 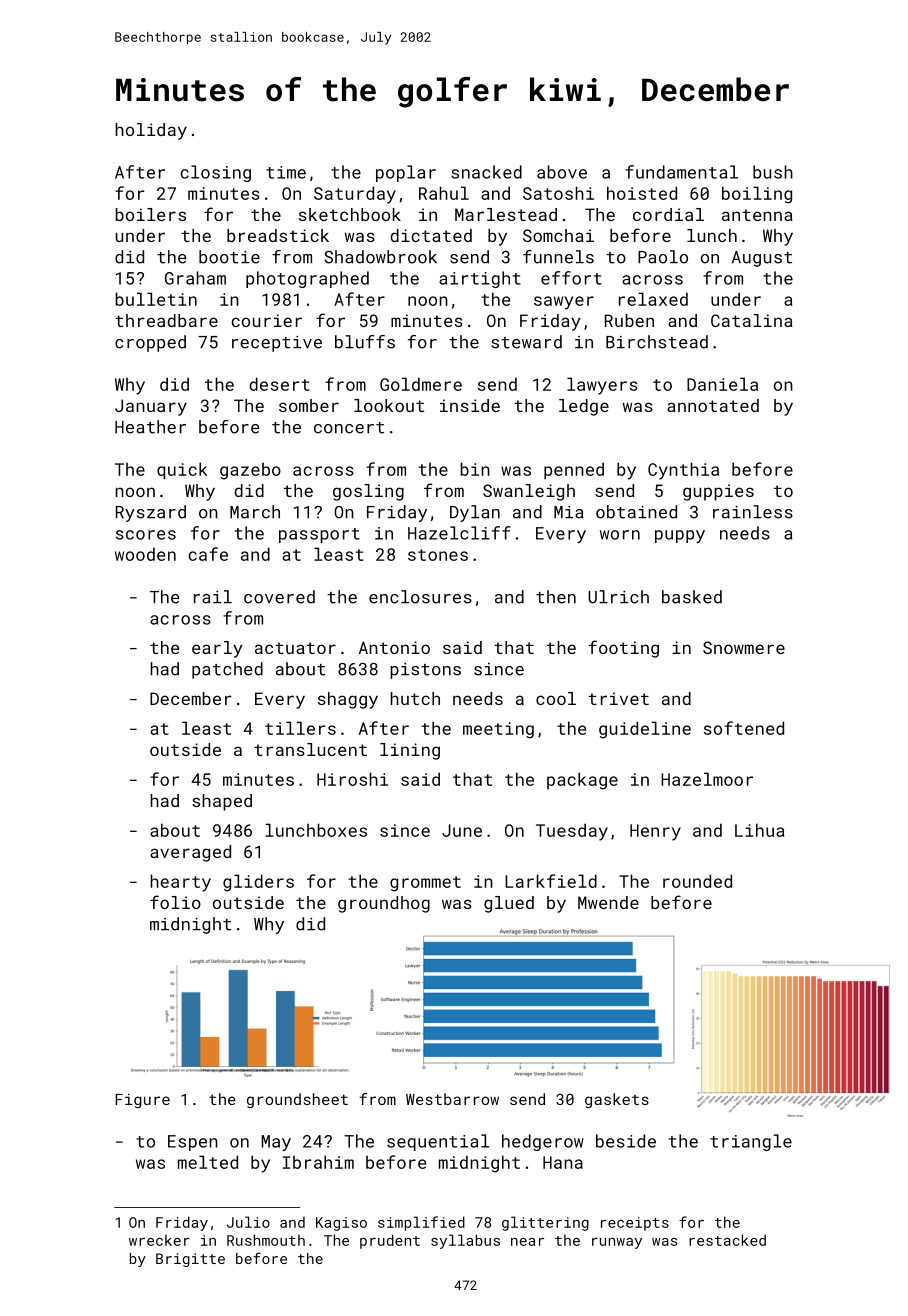 What do you see at coordinates (744, 728) in the screenshot?
I see `softened` at bounding box center [744, 728].
